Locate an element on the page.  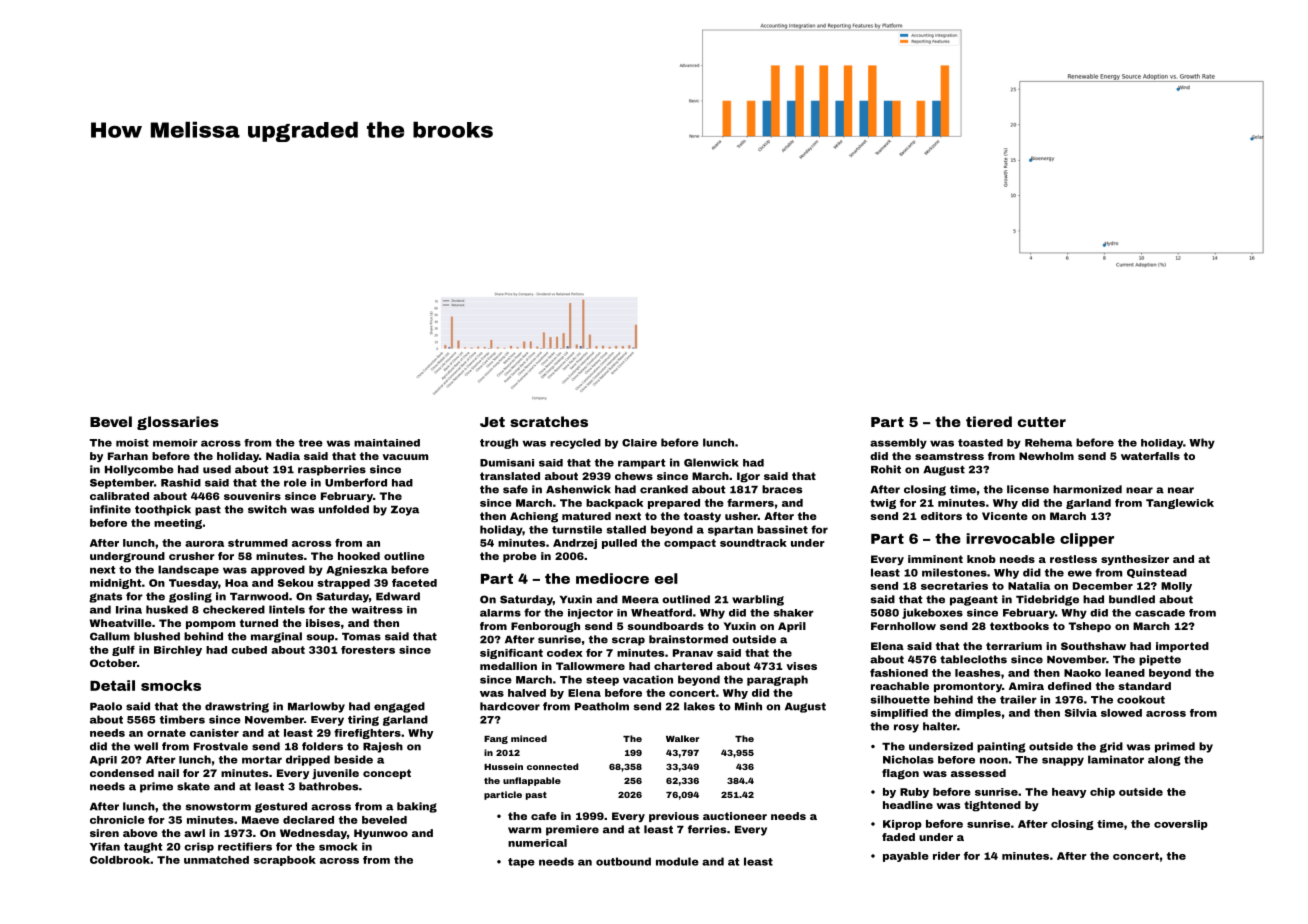
imminent is located at coordinates (935, 559).
